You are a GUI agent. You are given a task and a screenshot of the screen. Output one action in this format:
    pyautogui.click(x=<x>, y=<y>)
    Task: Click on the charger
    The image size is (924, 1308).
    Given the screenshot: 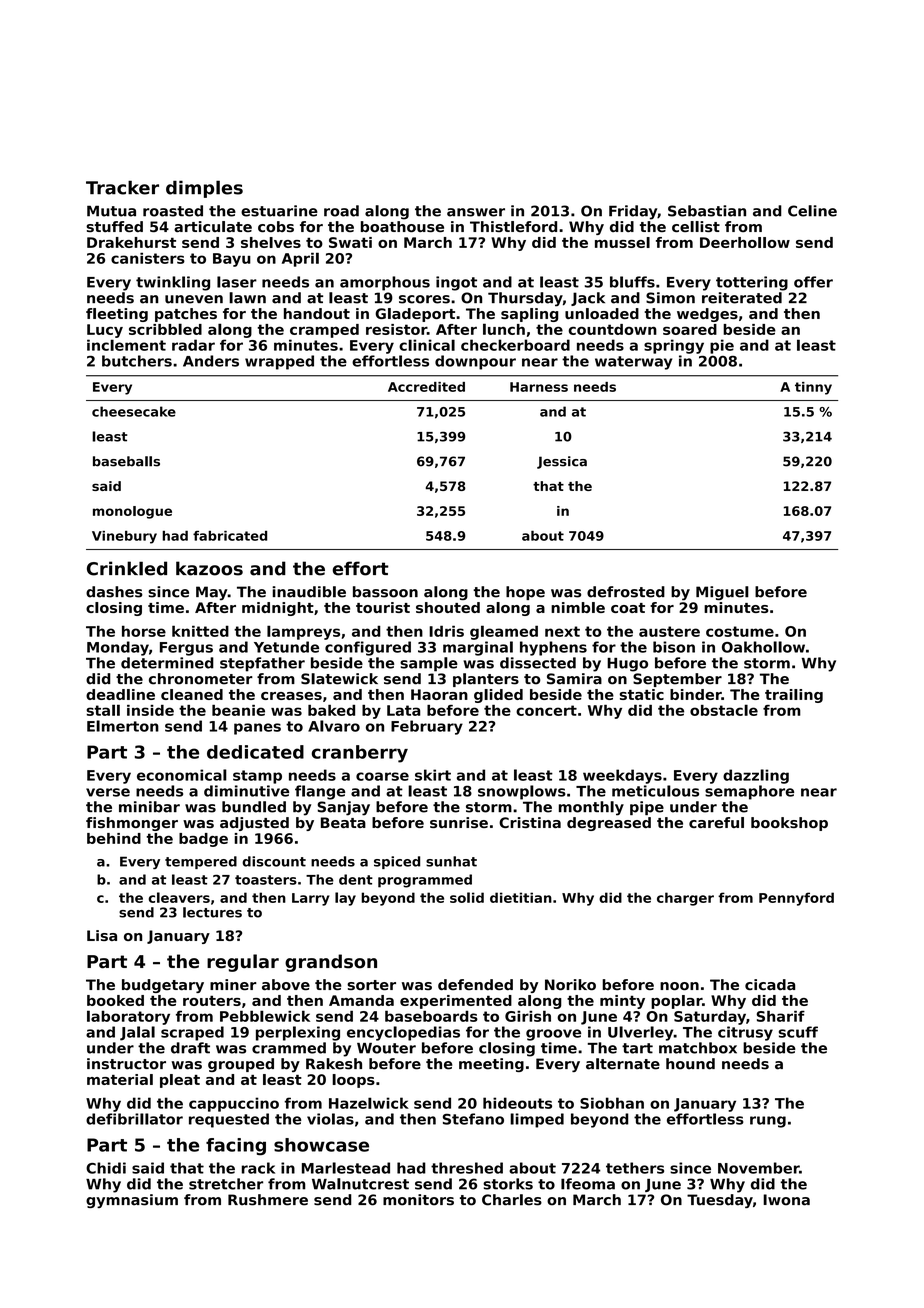 What is the action you would take?
    pyautogui.click(x=685, y=899)
